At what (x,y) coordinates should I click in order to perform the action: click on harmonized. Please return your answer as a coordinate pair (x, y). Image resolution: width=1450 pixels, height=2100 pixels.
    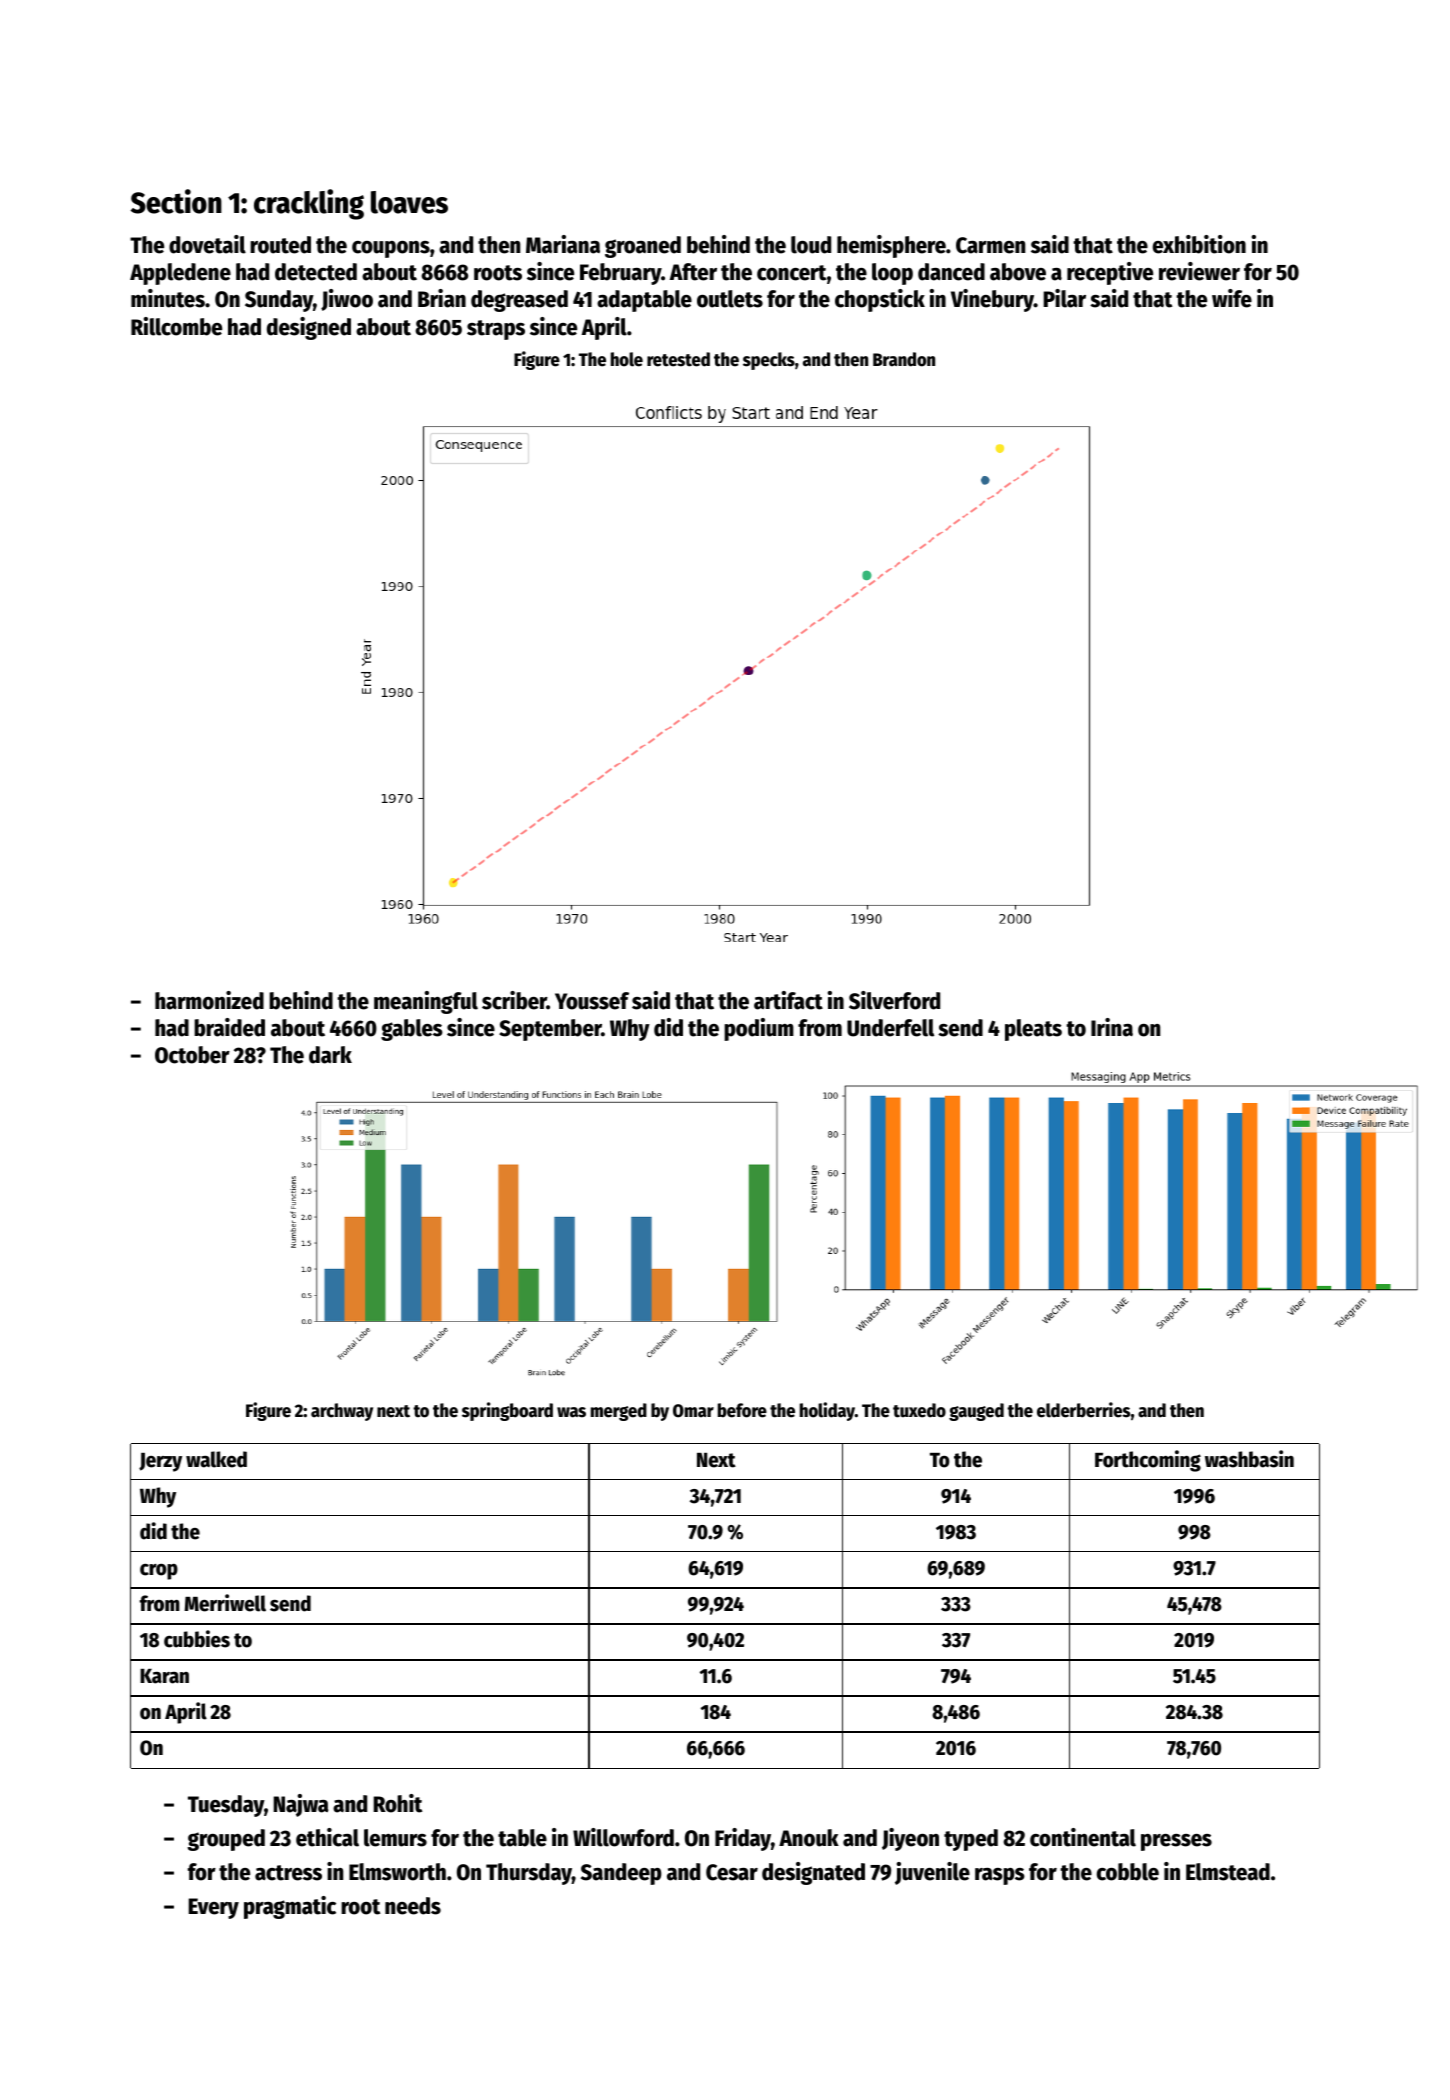
    Looking at the image, I should click on (209, 1000).
